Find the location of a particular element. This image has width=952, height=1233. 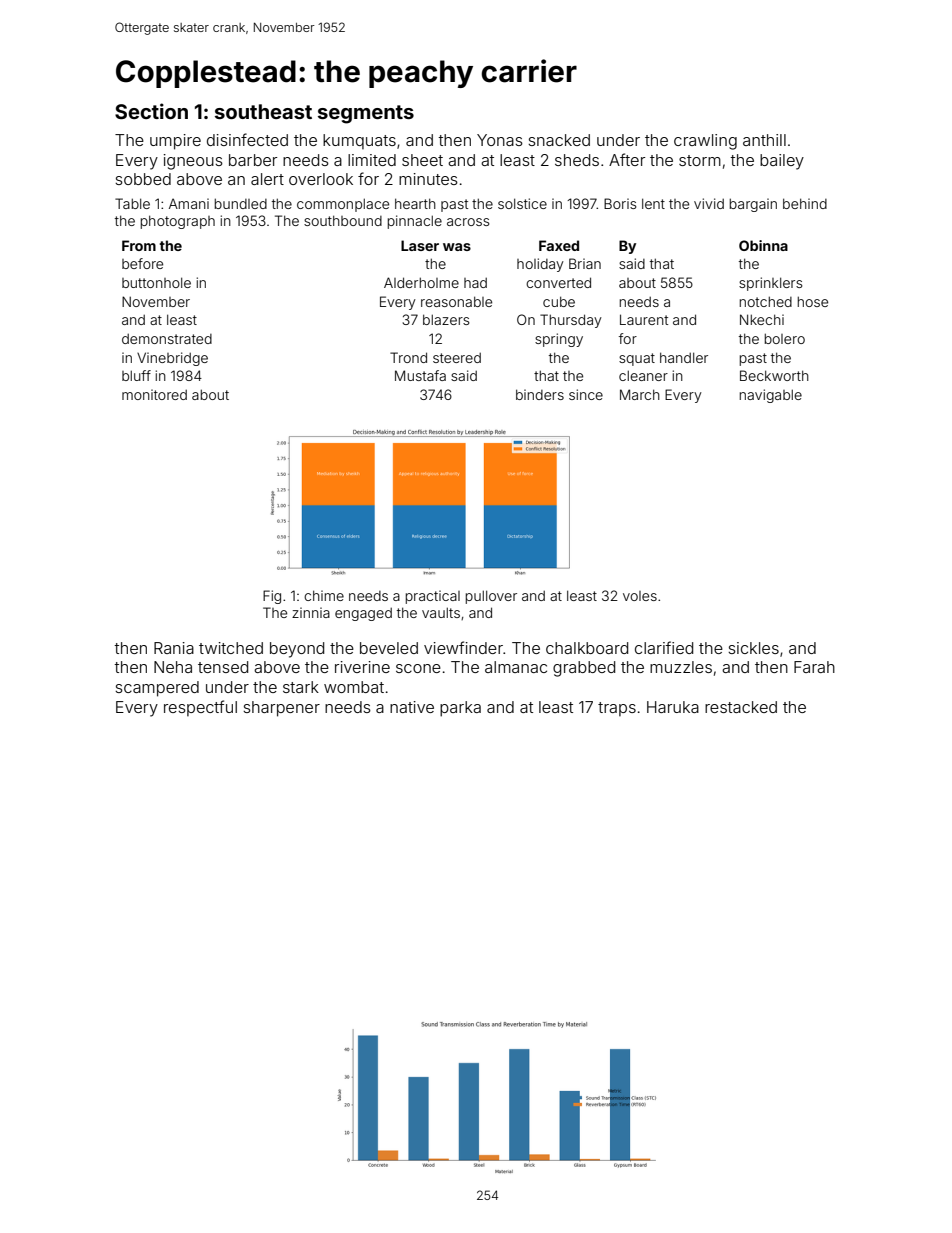

respectful is located at coordinates (200, 708).
